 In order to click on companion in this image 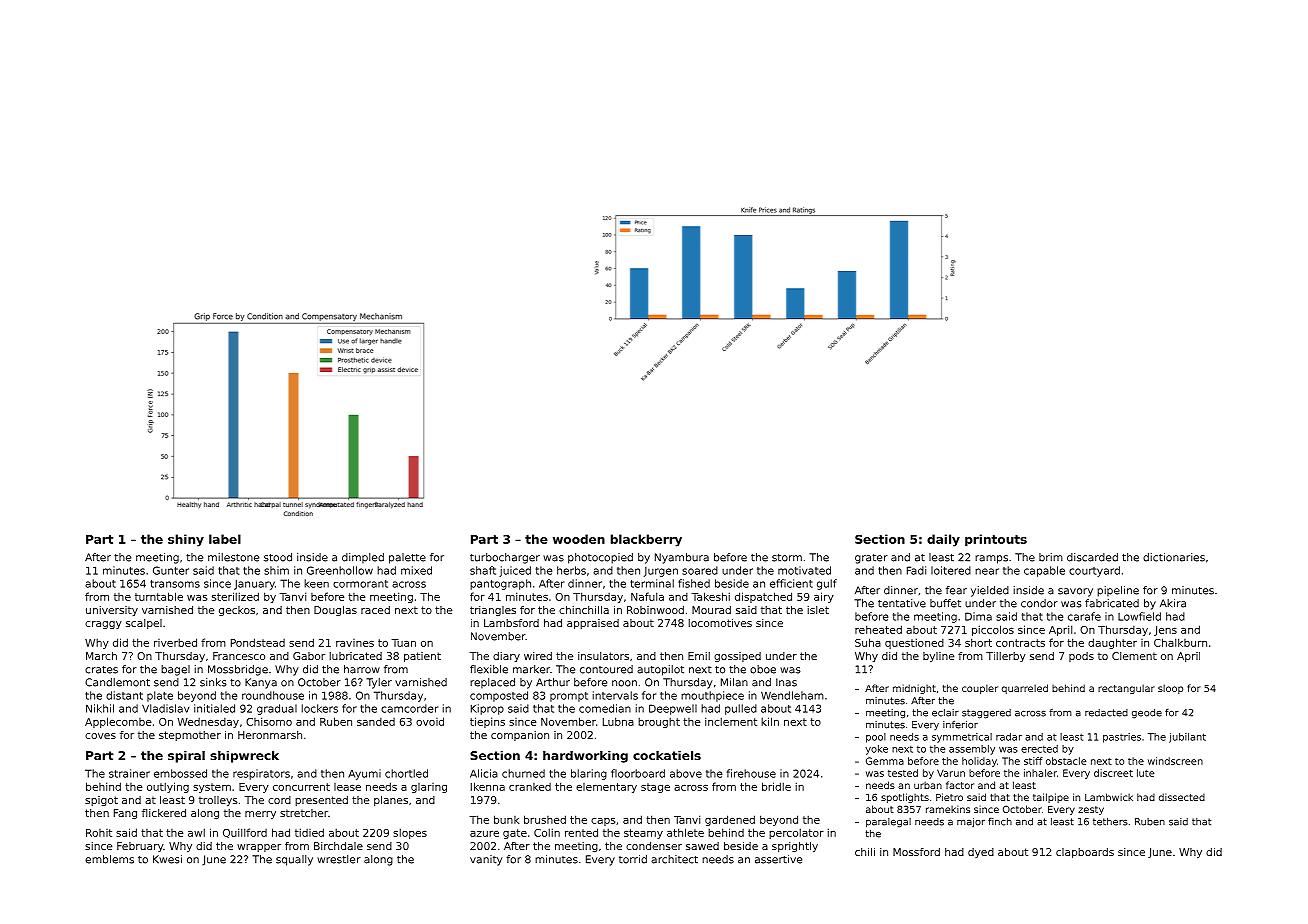, I will do `click(520, 736)`.
